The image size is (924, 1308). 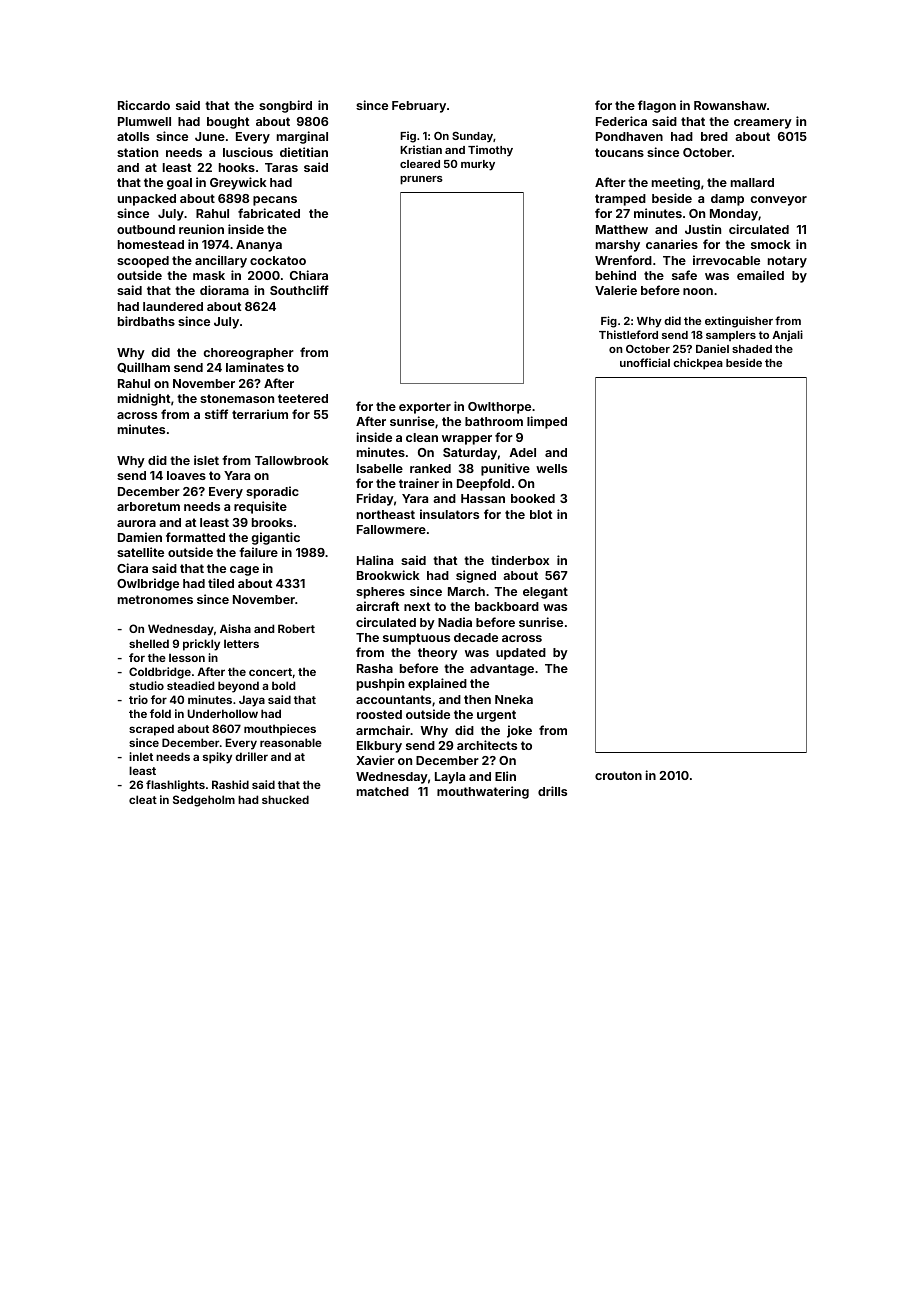 I want to click on blot, so click(x=541, y=514).
